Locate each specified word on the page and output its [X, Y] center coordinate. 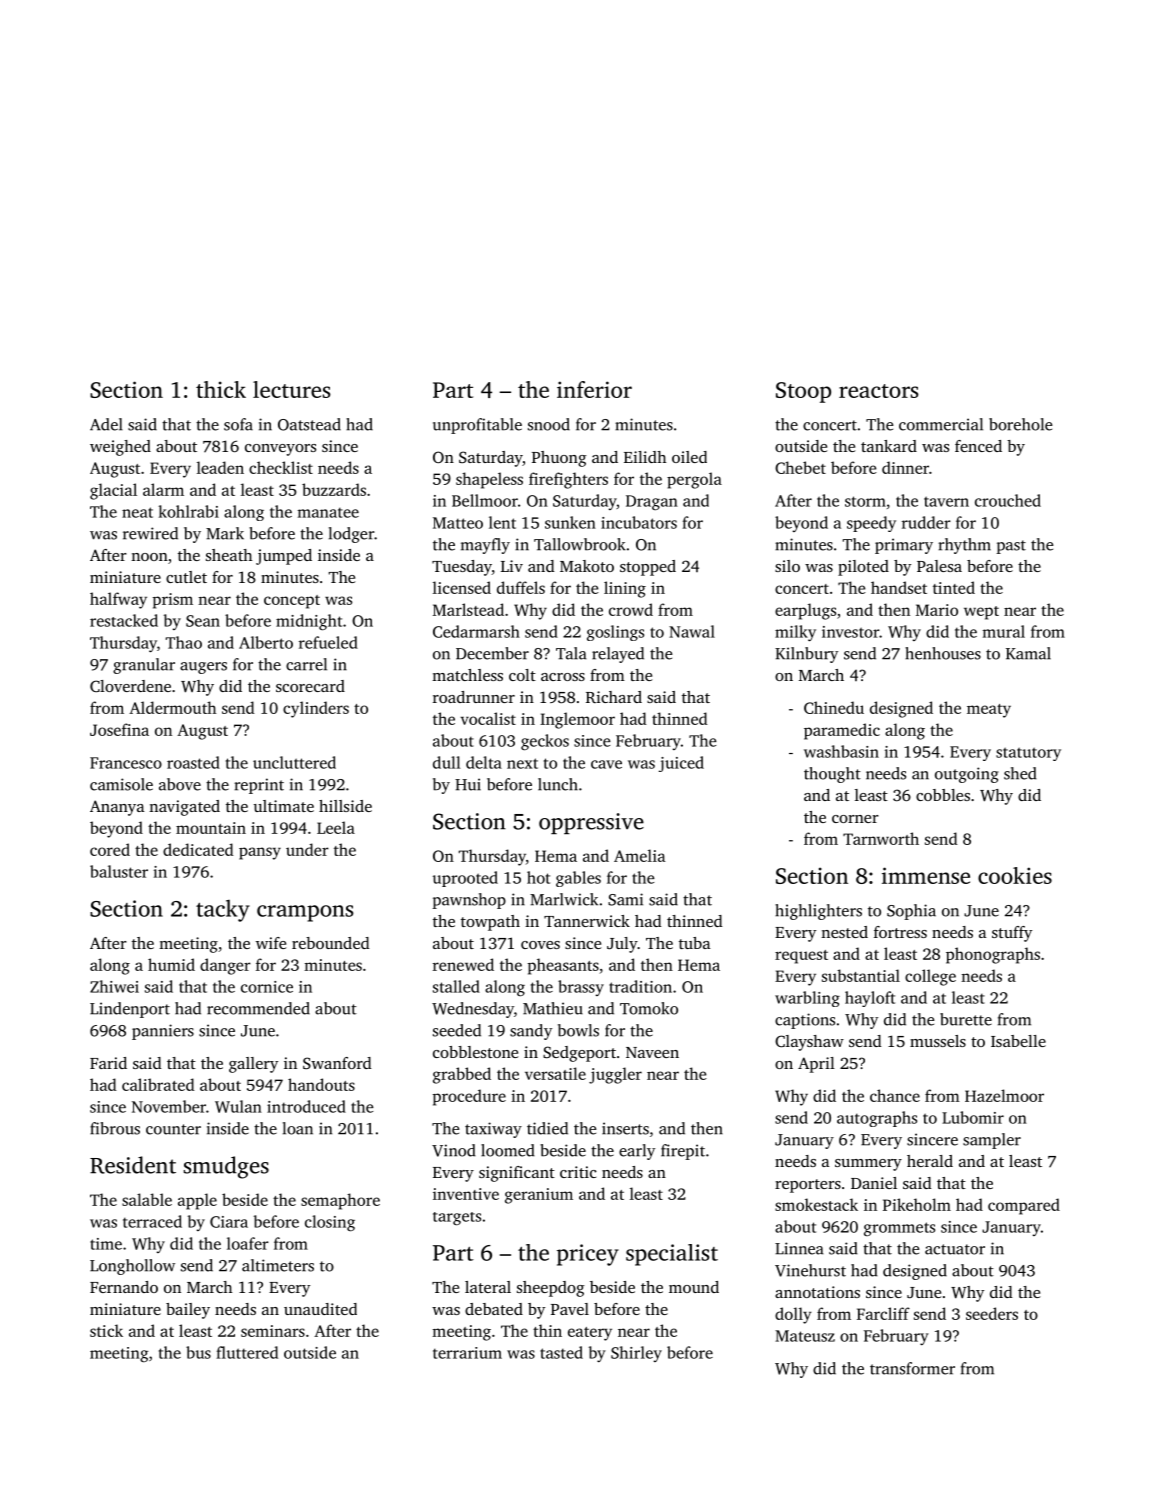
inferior [594, 389]
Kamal [1028, 653]
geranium [539, 1196]
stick [106, 1330]
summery [868, 1165]
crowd [631, 609]
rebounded [331, 943]
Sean [203, 621]
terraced [152, 1221]
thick [221, 389]
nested [844, 932]
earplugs [805, 611]
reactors [879, 391]
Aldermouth [172, 707]
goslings [615, 633]
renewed [463, 964]
